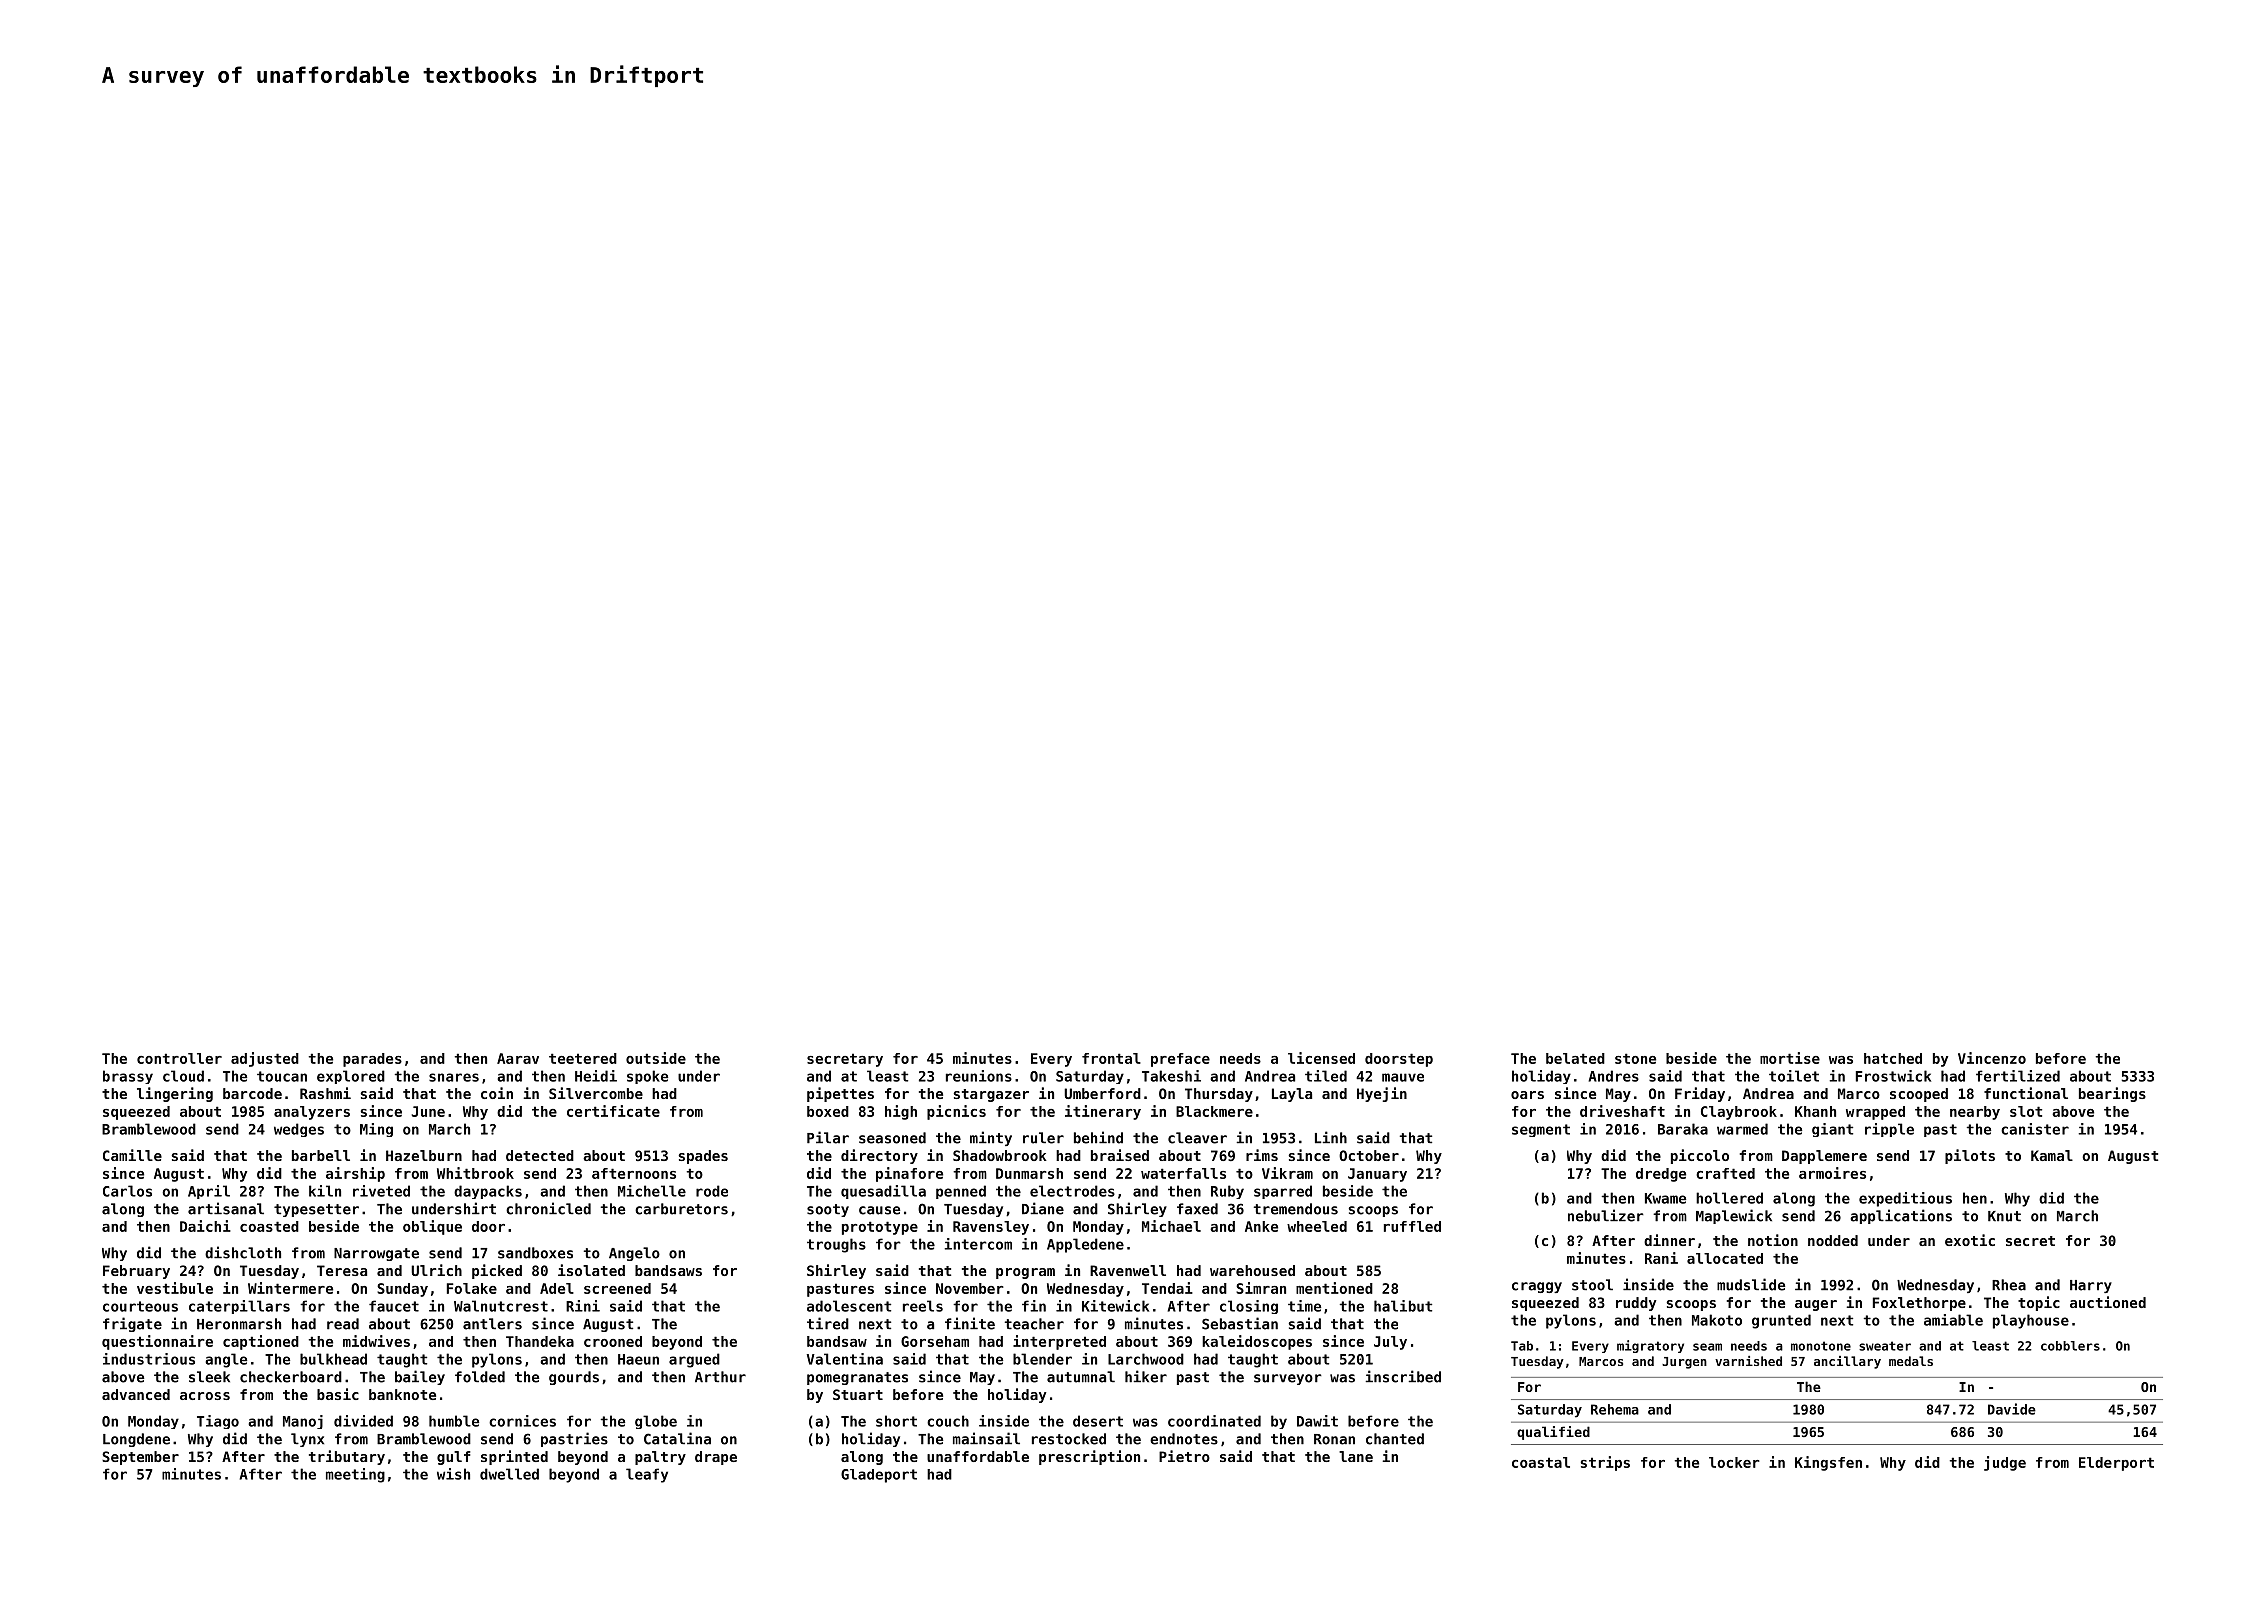  What do you see at coordinates (1146, 1359) in the screenshot?
I see `Larchwood` at bounding box center [1146, 1359].
